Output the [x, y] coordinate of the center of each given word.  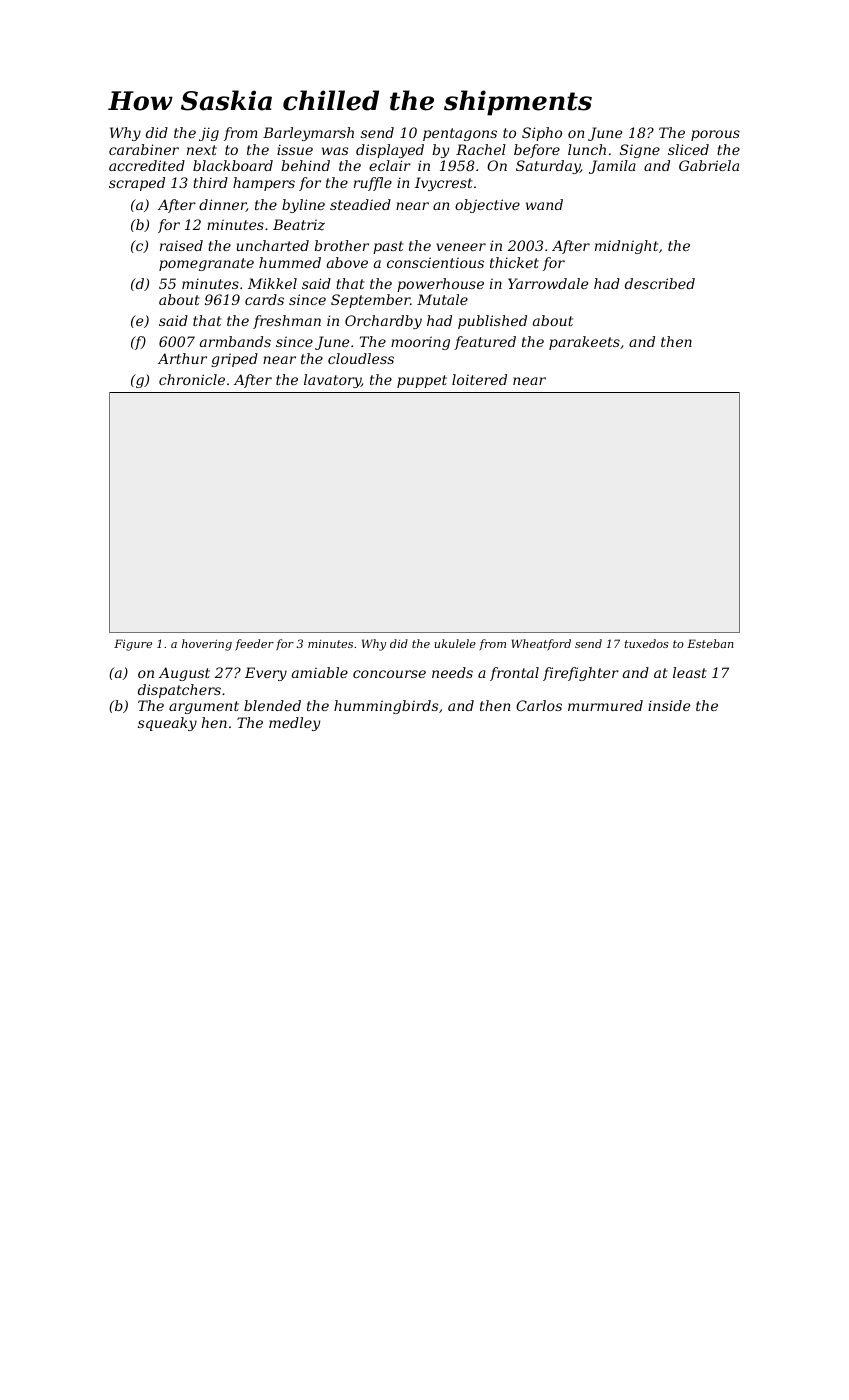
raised [181, 245]
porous [715, 135]
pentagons [460, 134]
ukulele [455, 643]
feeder [254, 645]
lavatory [332, 381]
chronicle [192, 379]
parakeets [584, 343]
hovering [207, 645]
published [492, 322]
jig [209, 134]
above [347, 262]
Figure [133, 645]
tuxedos [647, 643]
